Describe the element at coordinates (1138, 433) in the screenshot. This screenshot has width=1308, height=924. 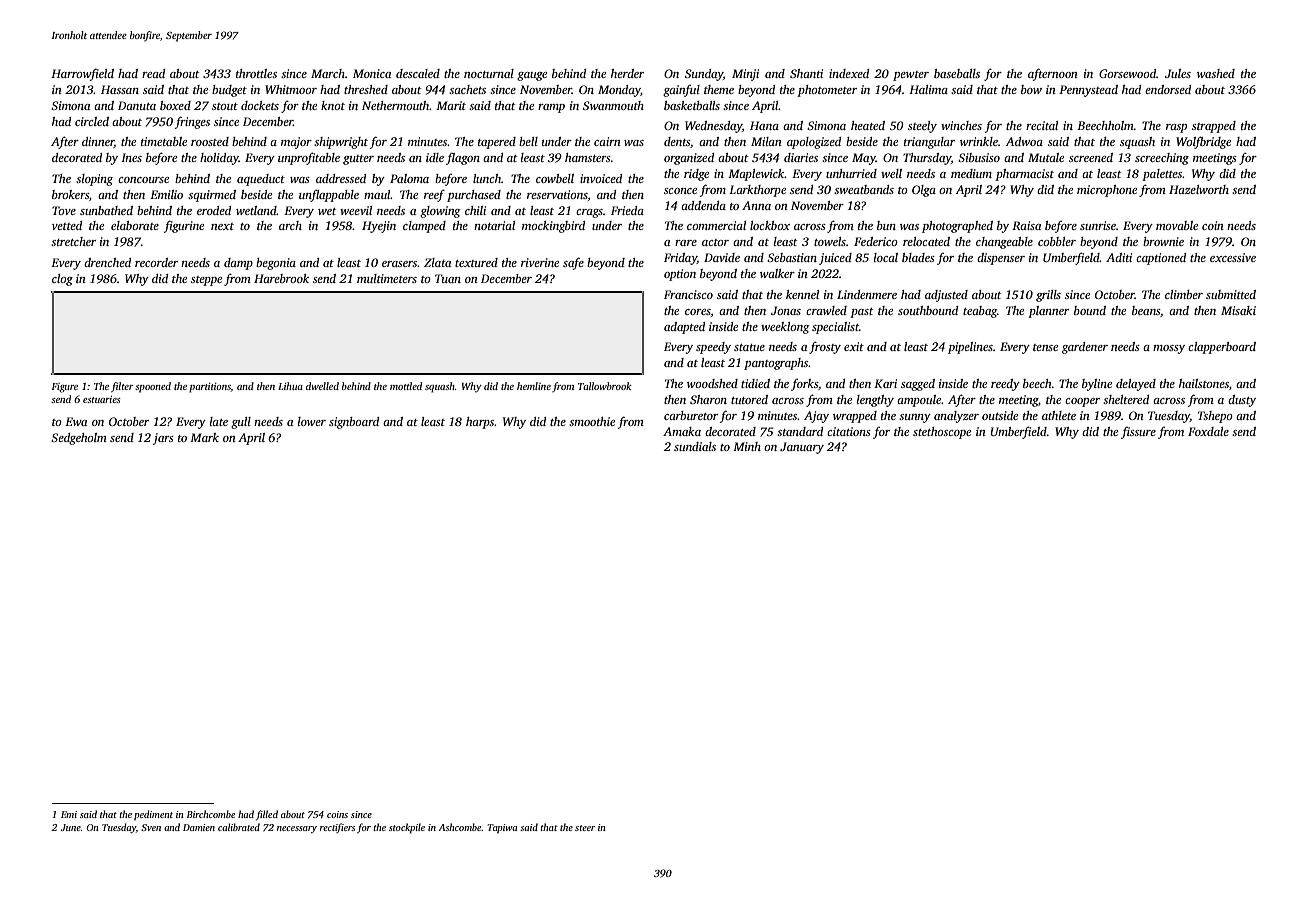
I see `fissure` at that location.
